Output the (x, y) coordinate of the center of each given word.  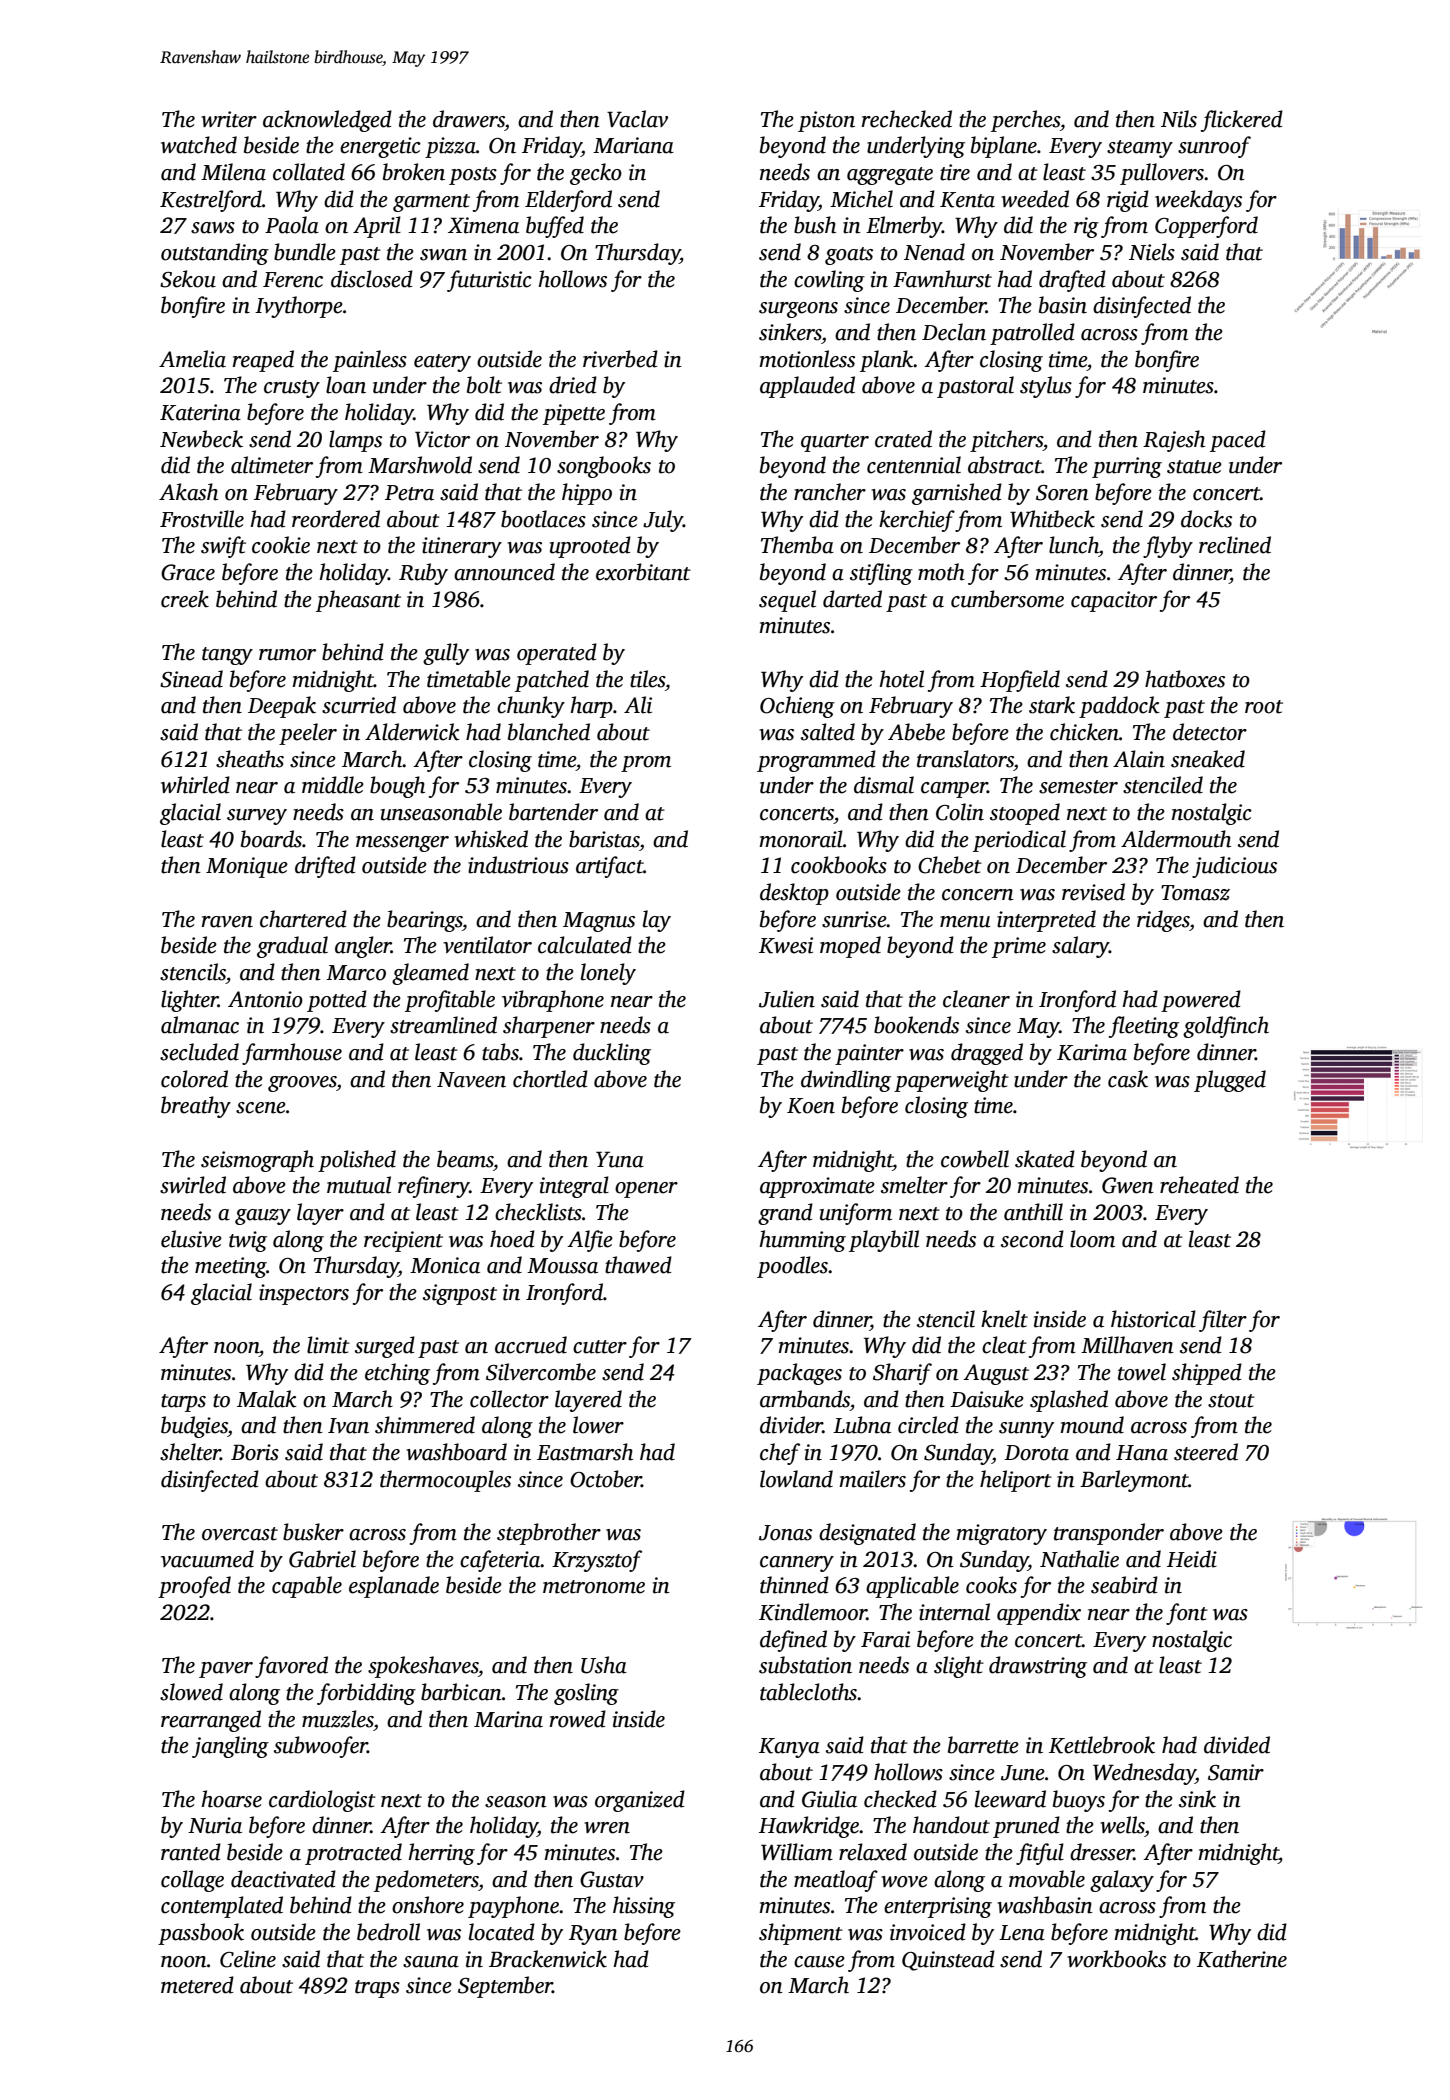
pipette (574, 414)
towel (1142, 1372)
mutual (359, 1185)
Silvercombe (541, 1372)
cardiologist (322, 1801)
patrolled (1032, 334)
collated (309, 172)
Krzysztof (597, 1561)
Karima (1092, 1052)
